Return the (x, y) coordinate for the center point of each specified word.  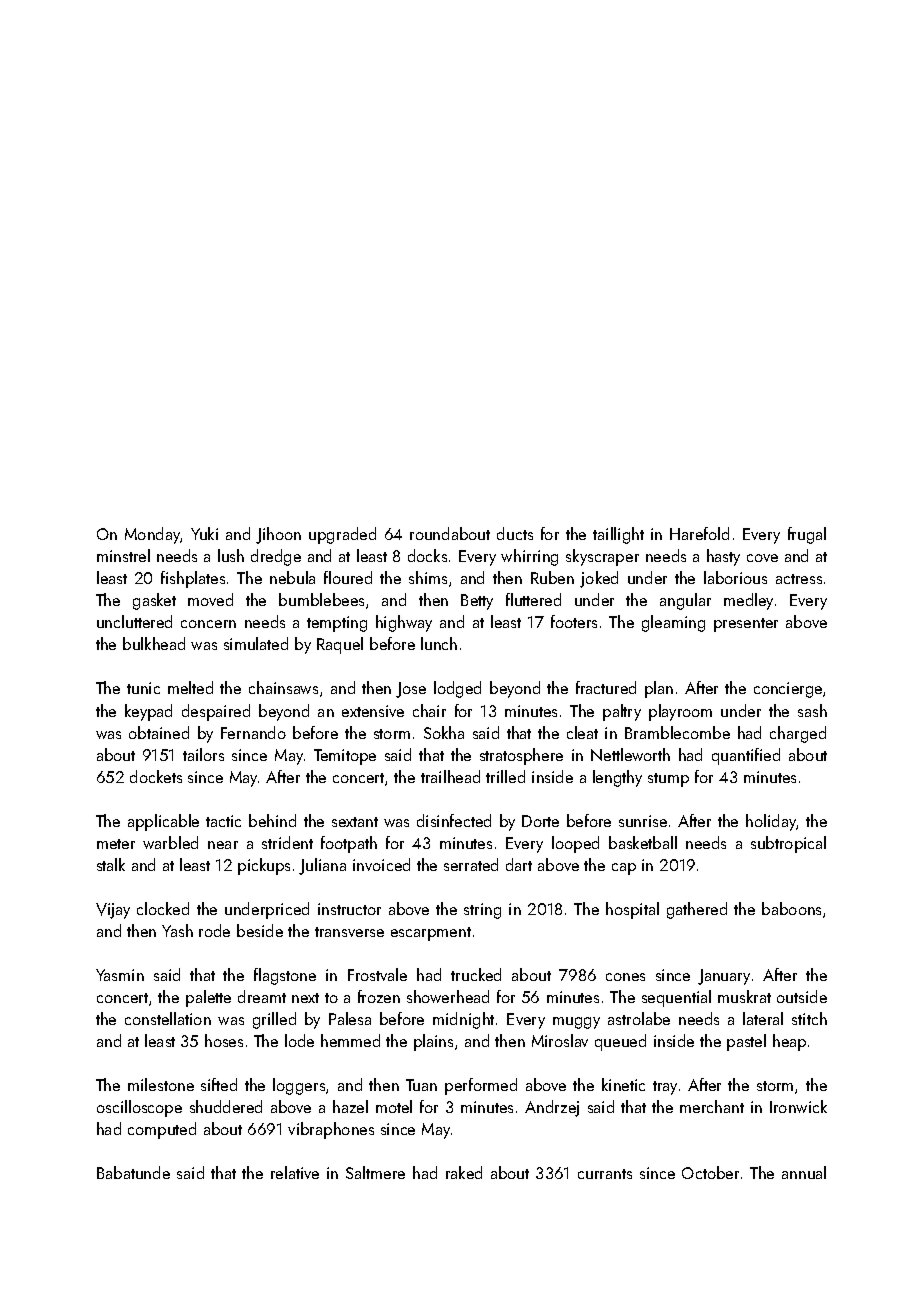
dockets (156, 776)
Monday (153, 535)
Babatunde (133, 1172)
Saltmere (375, 1172)
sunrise (643, 821)
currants (605, 1174)
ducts (515, 533)
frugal (807, 535)
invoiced (381, 864)
